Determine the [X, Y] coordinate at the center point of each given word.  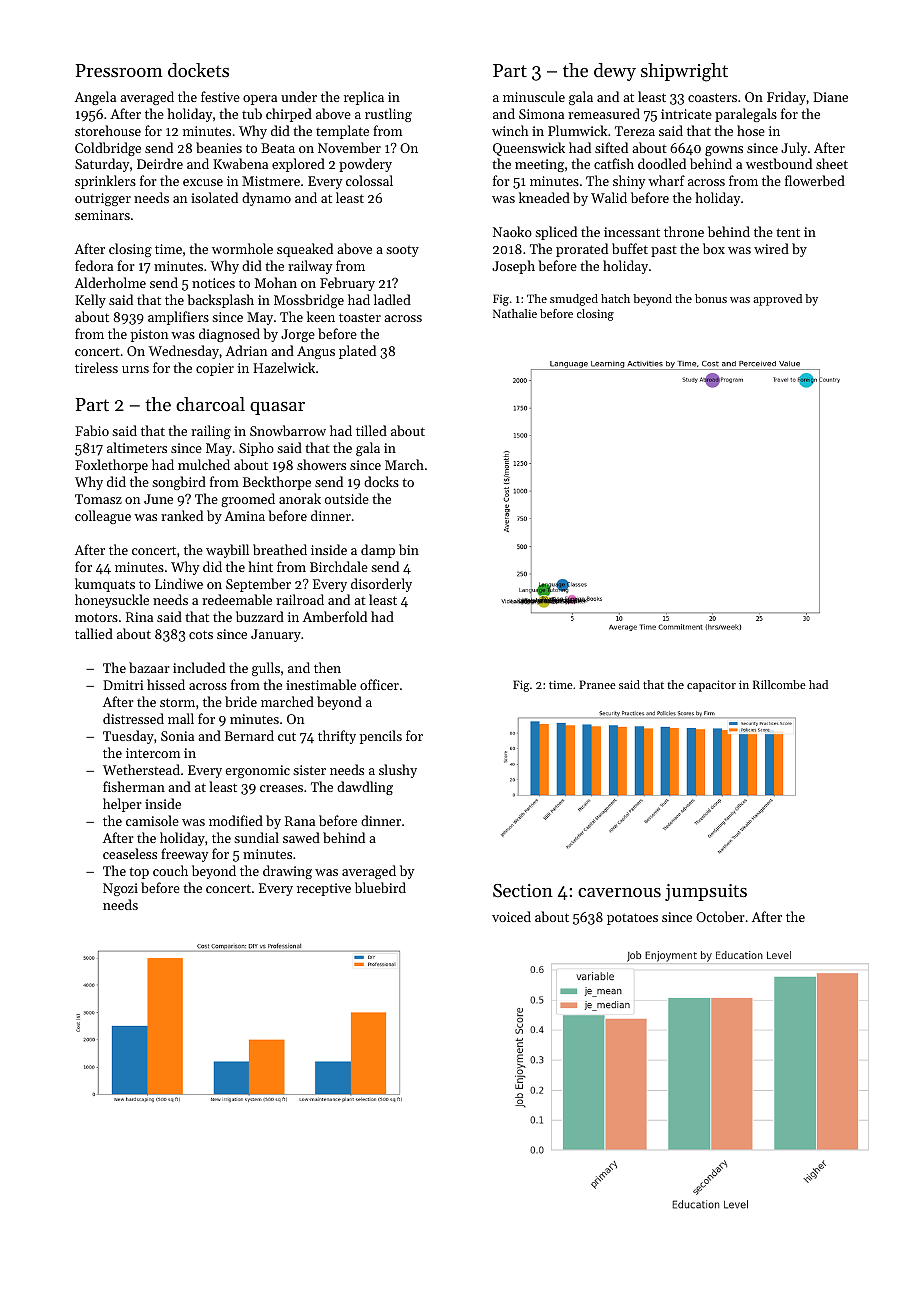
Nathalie [515, 313]
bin [409, 549]
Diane [830, 97]
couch [170, 870]
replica [364, 98]
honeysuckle [112, 601]
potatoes [632, 919]
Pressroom [119, 70]
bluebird [380, 887]
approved [777, 300]
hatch [615, 298]
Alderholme [110, 282]
